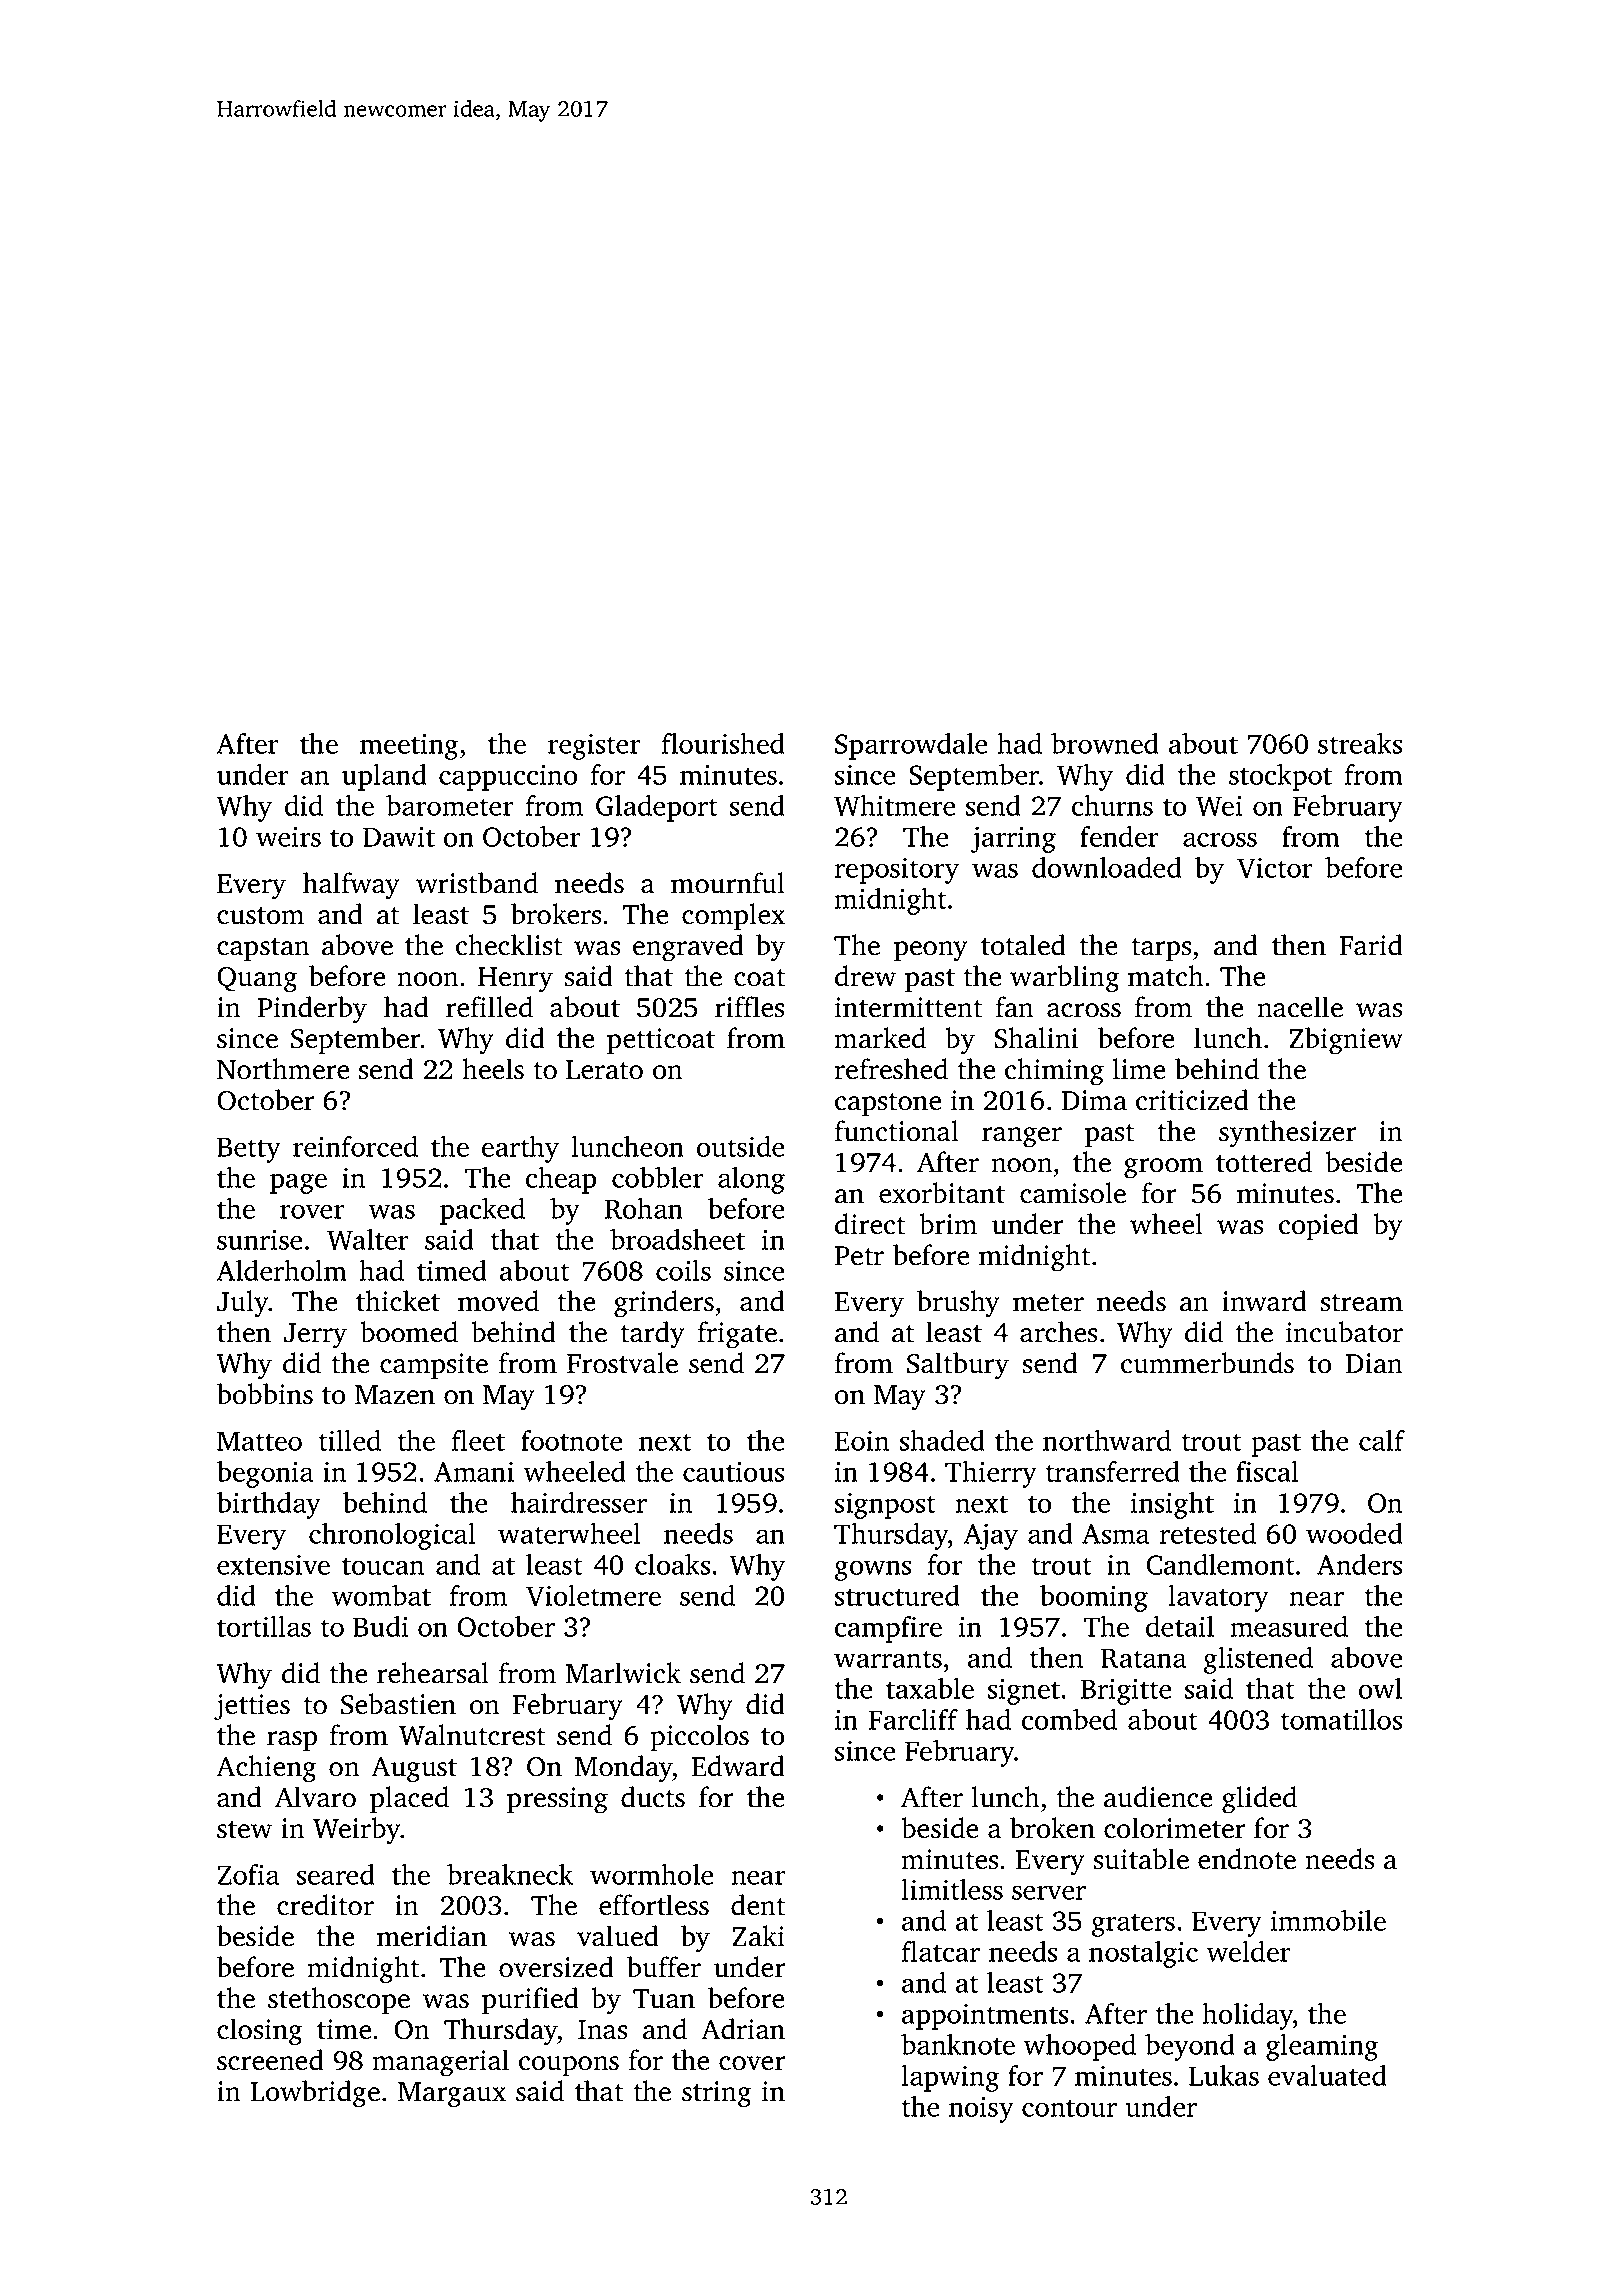  Describe the element at coordinates (948, 1223) in the screenshot. I see `brim` at that location.
